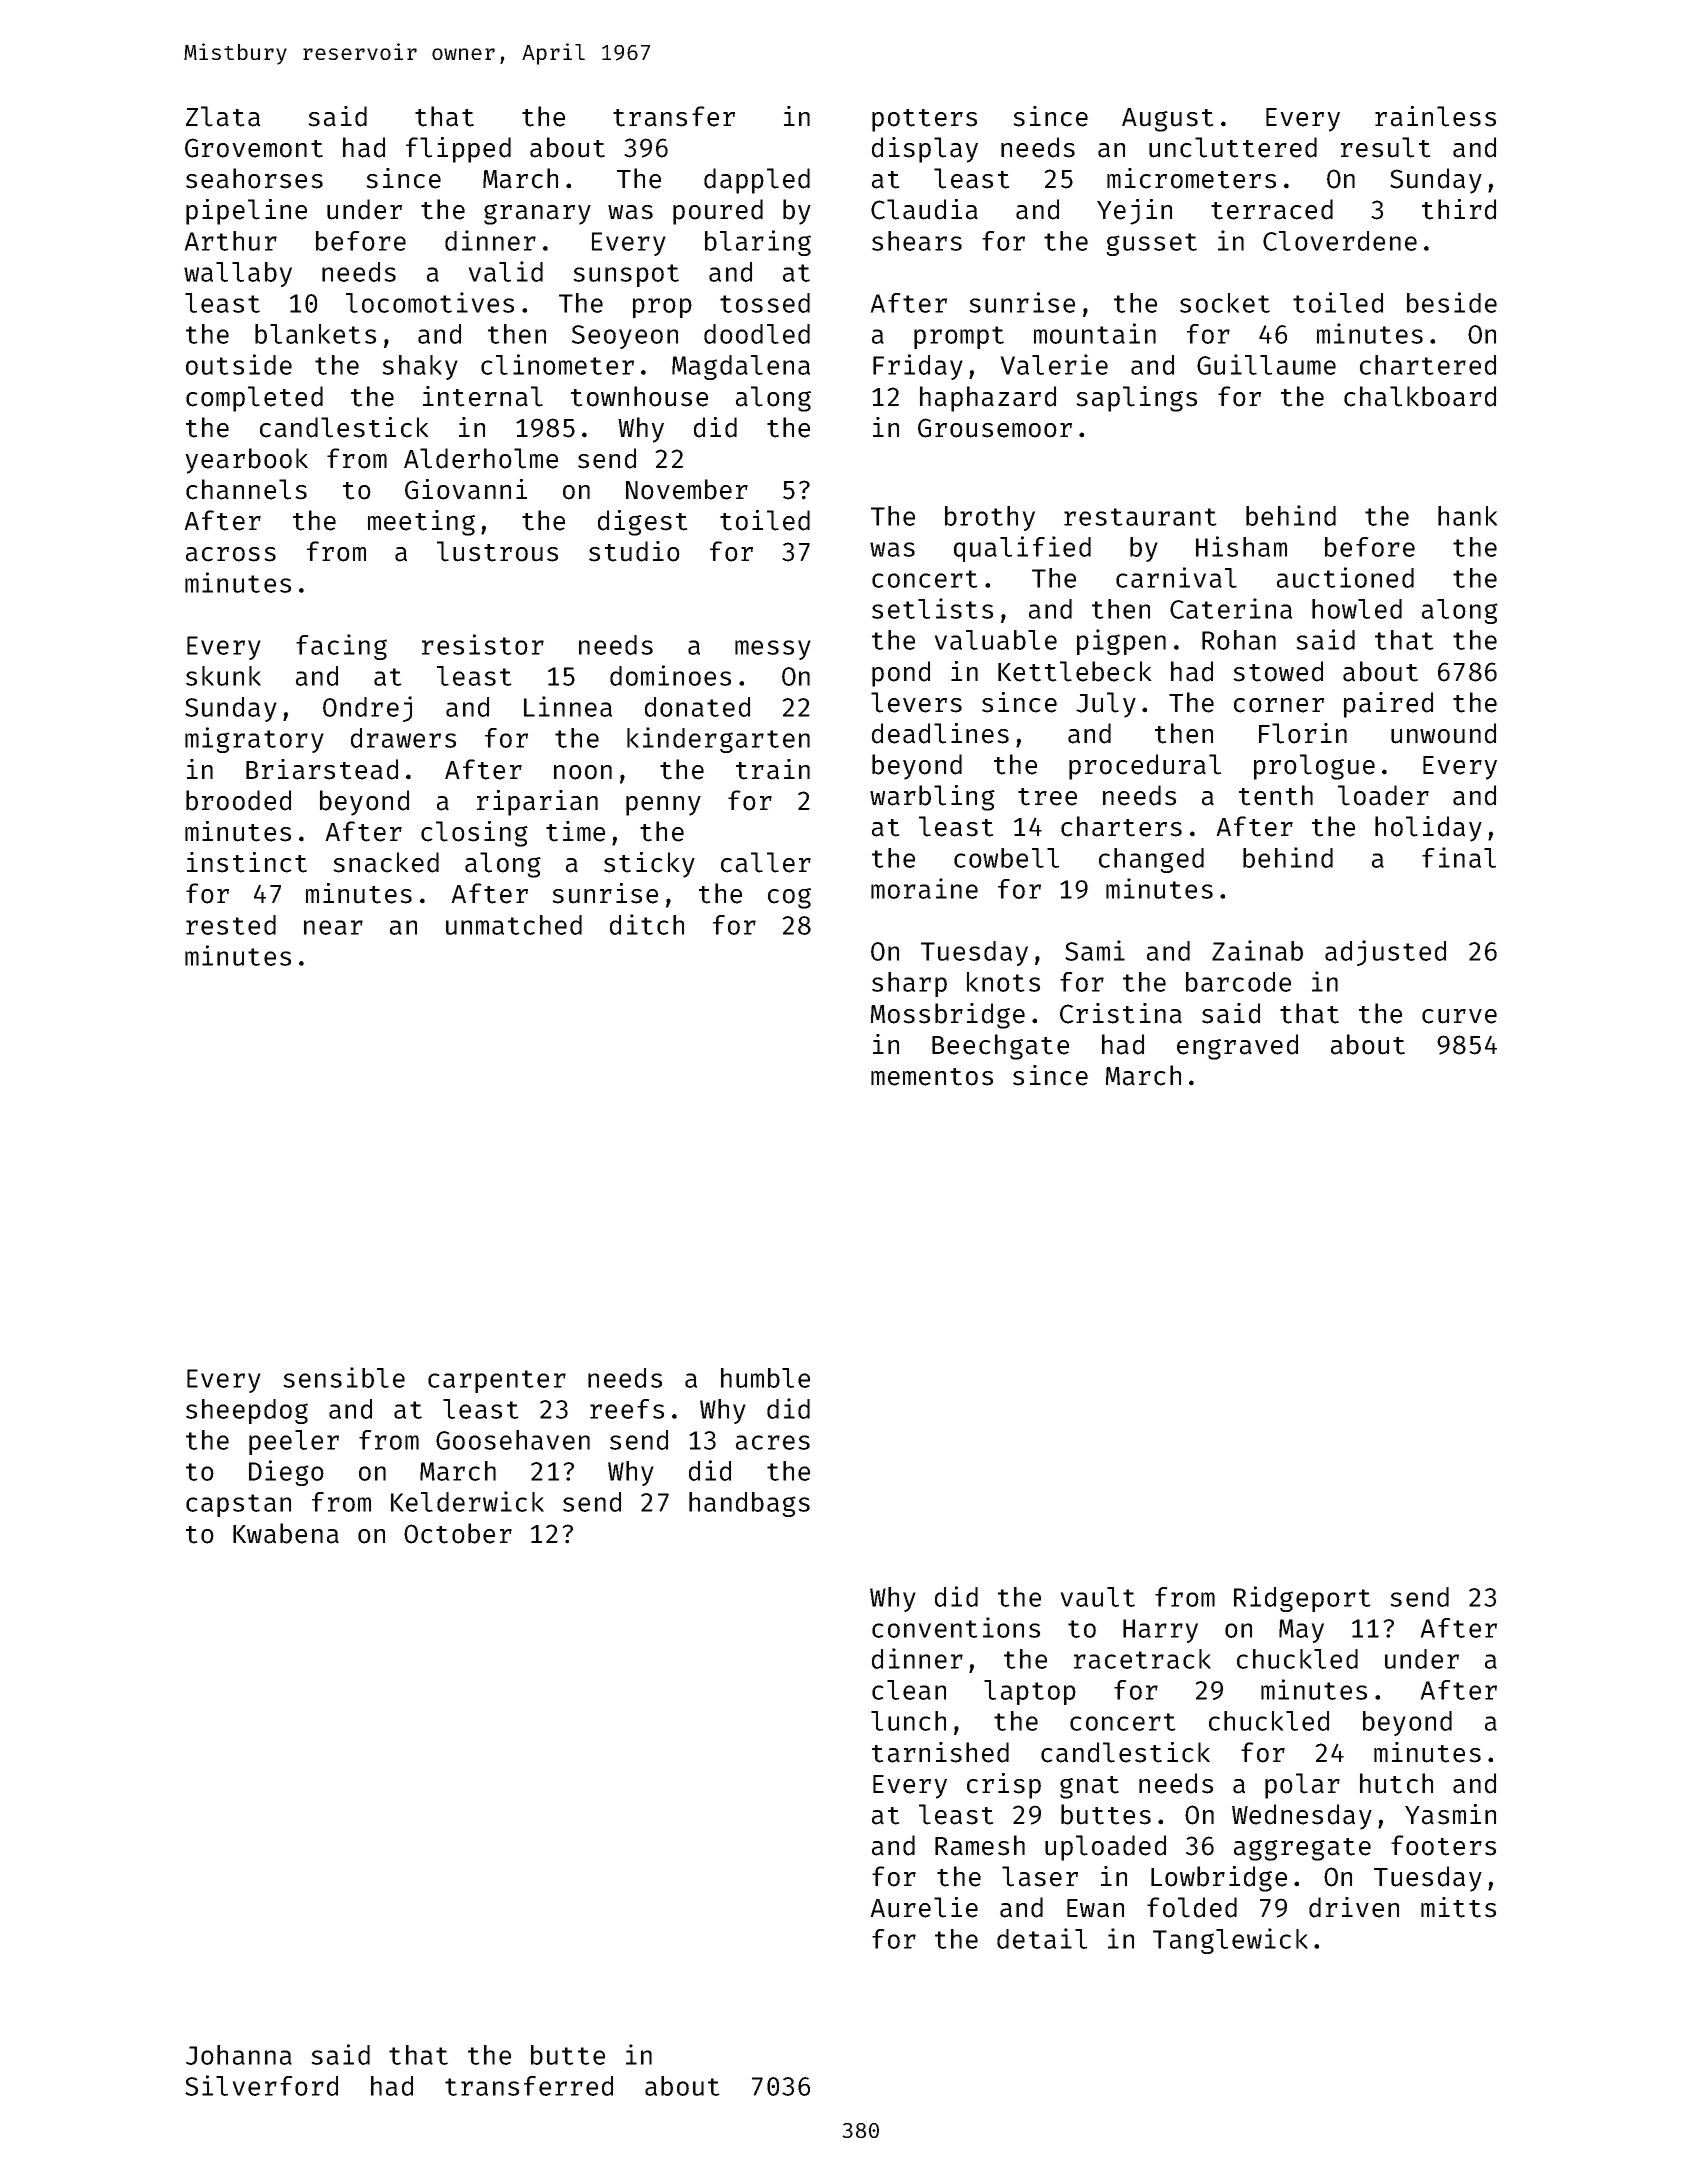 This document has height=2178, width=1683. What do you see at coordinates (322, 769) in the document?
I see `Briarstead` at bounding box center [322, 769].
